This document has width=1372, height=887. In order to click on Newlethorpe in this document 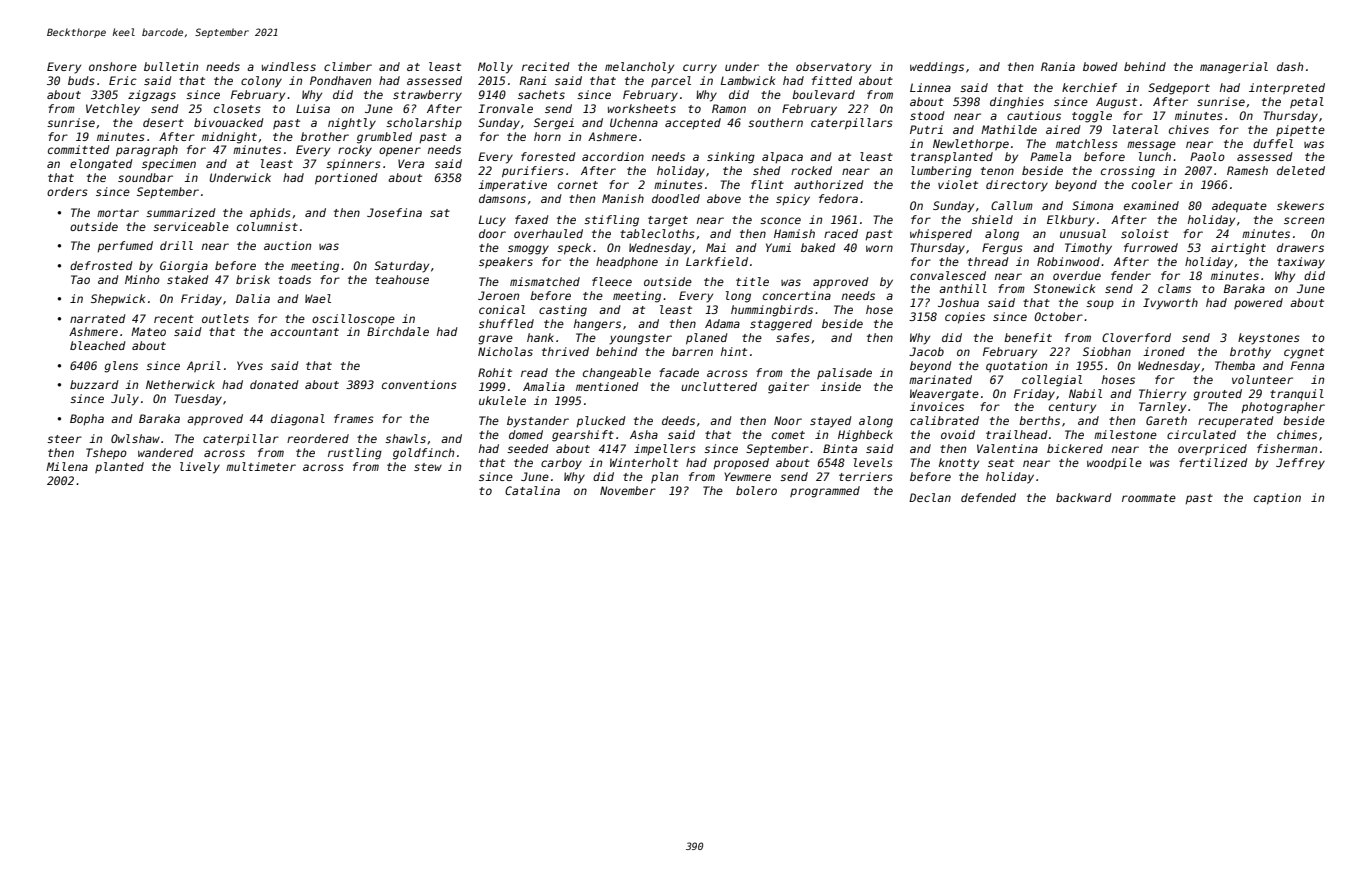, I will do `click(971, 144)`.
